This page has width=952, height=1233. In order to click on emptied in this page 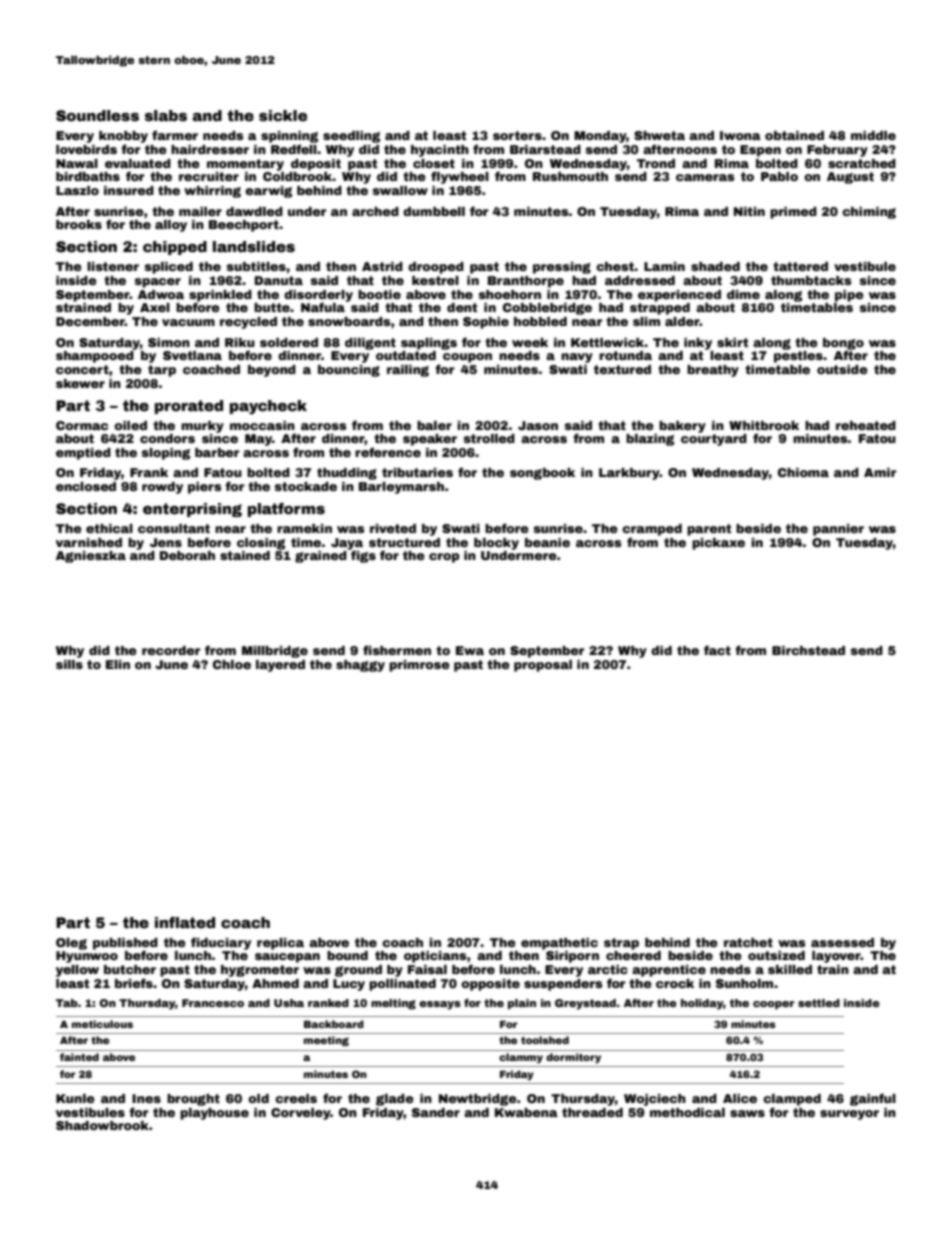, I will do `click(83, 454)`.
